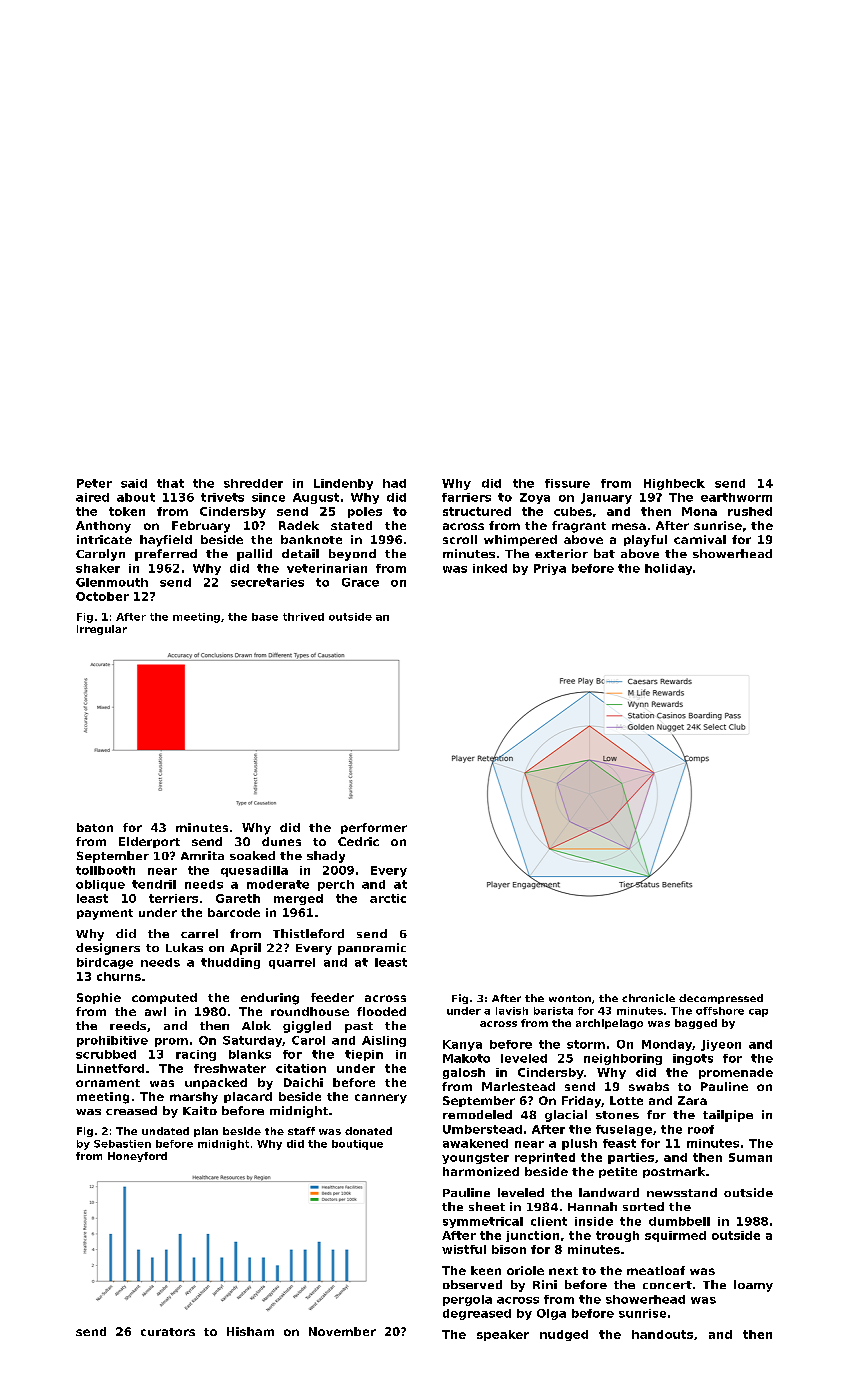  What do you see at coordinates (696, 1024) in the screenshot?
I see `bagged` at bounding box center [696, 1024].
